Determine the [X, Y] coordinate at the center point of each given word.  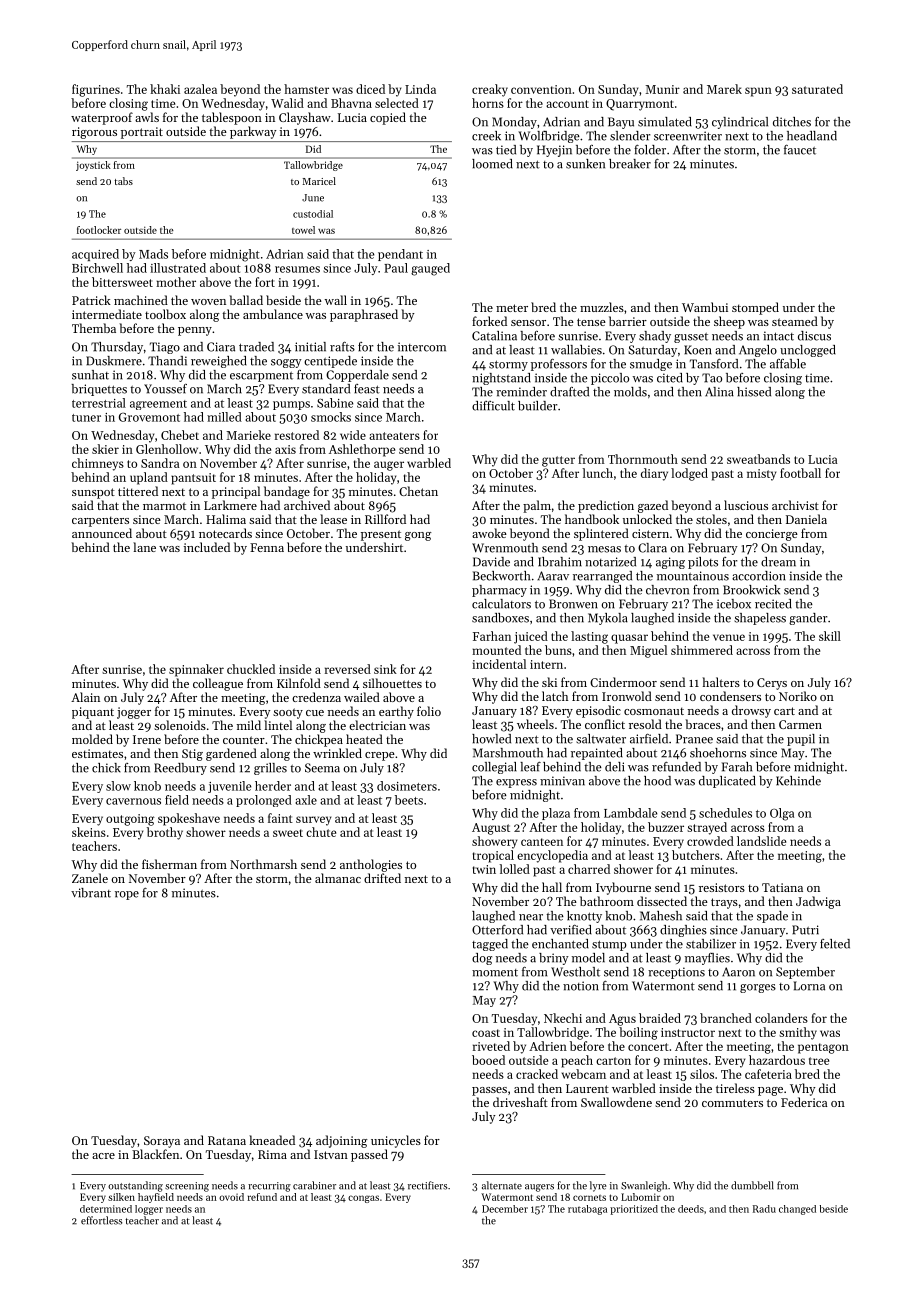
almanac [338, 878]
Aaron [738, 972]
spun [758, 92]
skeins [89, 832]
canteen [542, 842]
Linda [420, 89]
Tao [712, 378]
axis [285, 449]
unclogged [808, 351]
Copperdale [357, 376]
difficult [493, 406]
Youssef [165, 389]
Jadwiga [818, 902]
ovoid [231, 1197]
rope [127, 895]
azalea [200, 89]
